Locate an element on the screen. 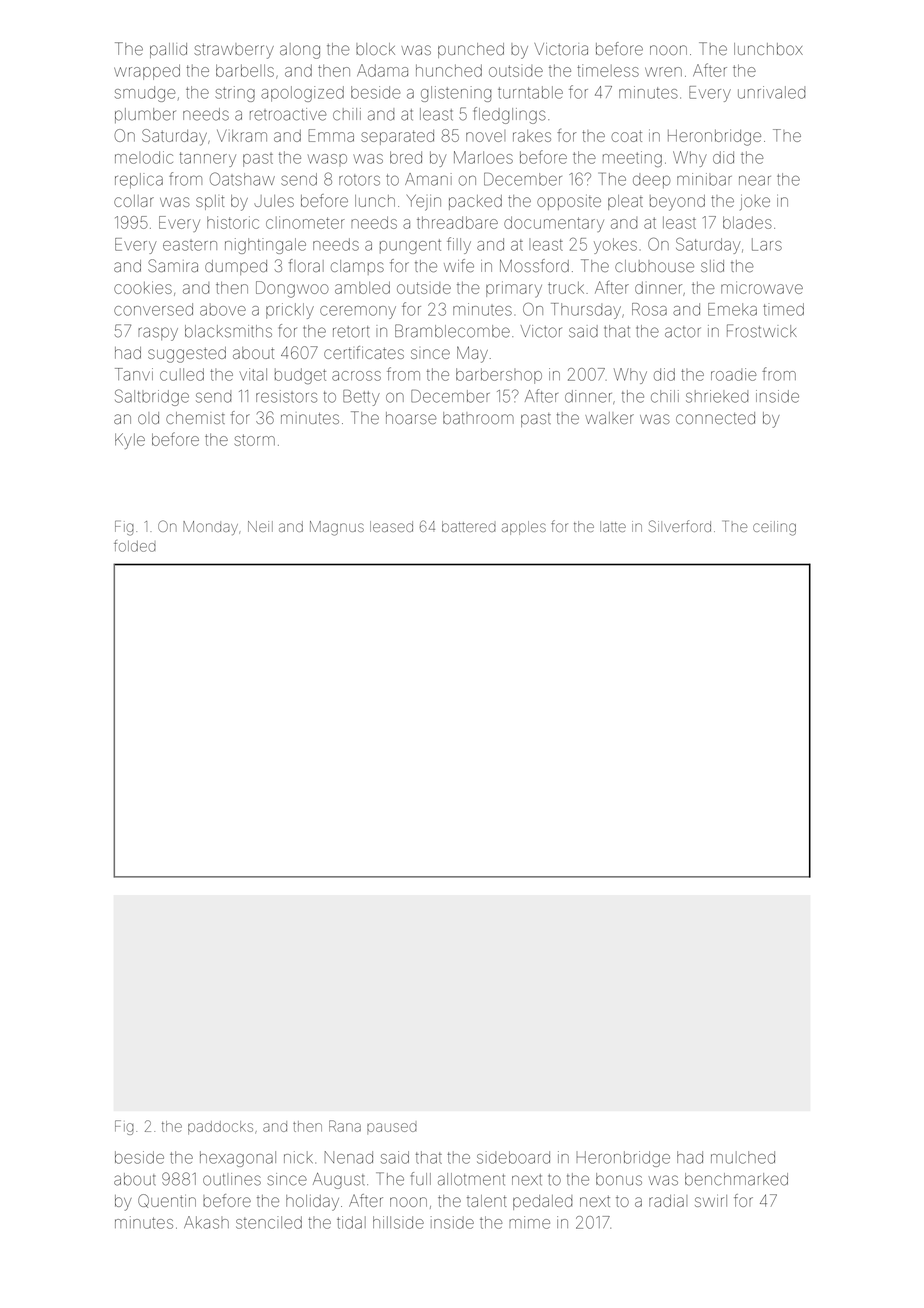 The width and height of the screenshot is (924, 1308). punched is located at coordinates (471, 50).
